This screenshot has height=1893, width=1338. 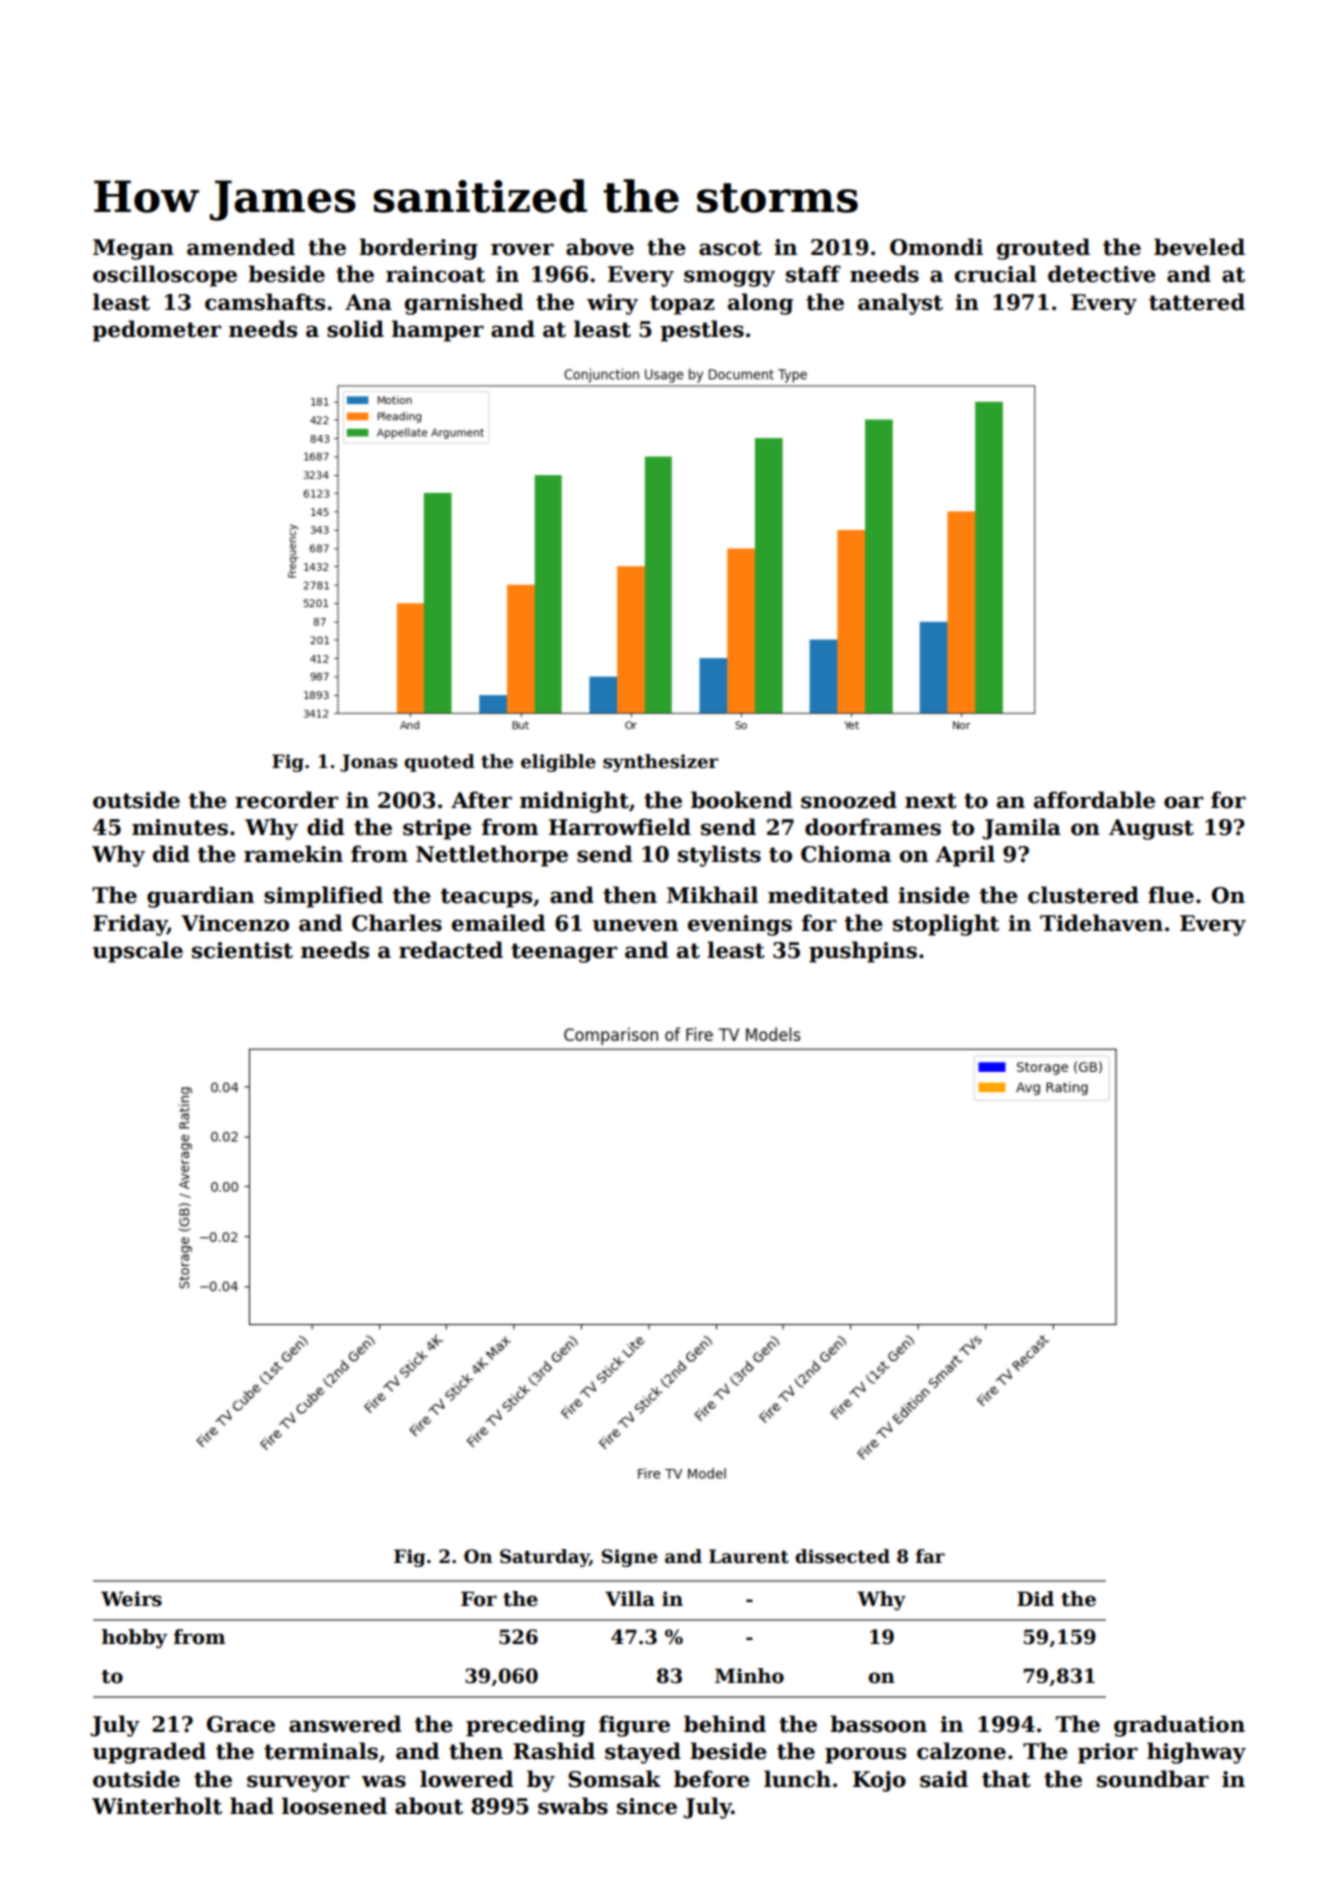 What do you see at coordinates (863, 952) in the screenshot?
I see `pushpins` at bounding box center [863, 952].
